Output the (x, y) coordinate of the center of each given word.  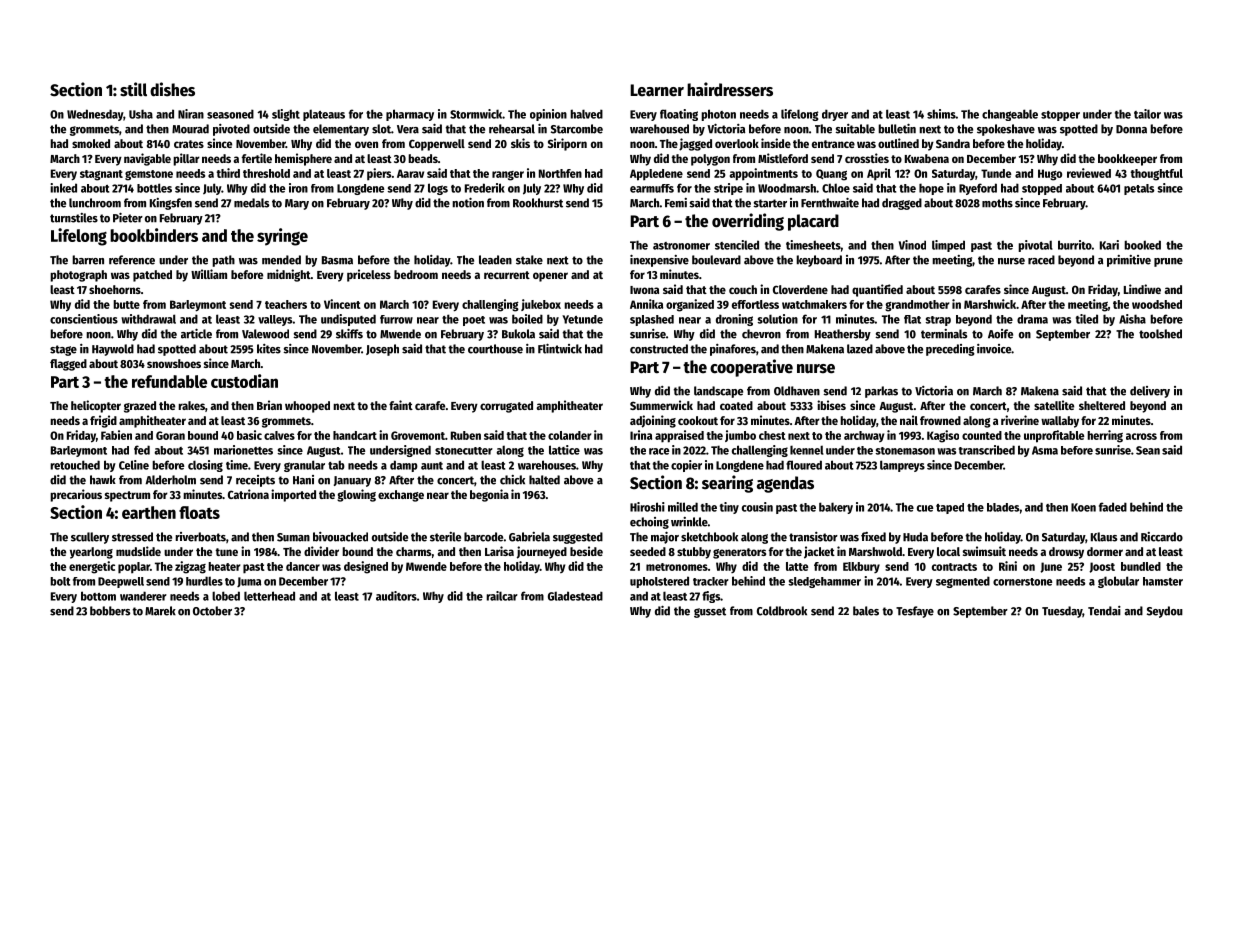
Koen (1083, 507)
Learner (657, 90)
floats (199, 512)
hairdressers (730, 89)
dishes (172, 89)
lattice (564, 450)
